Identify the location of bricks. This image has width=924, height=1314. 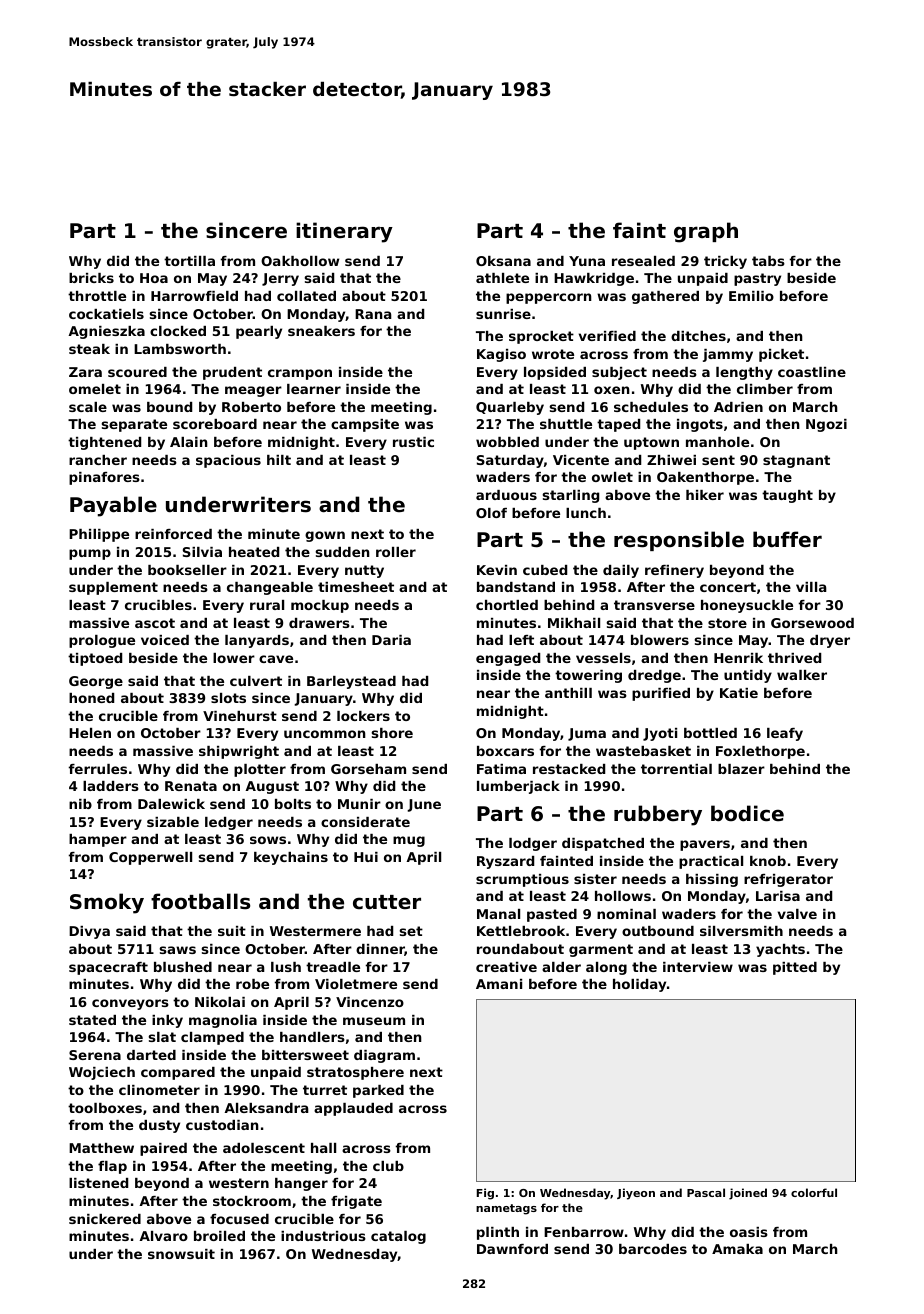
(91, 278).
